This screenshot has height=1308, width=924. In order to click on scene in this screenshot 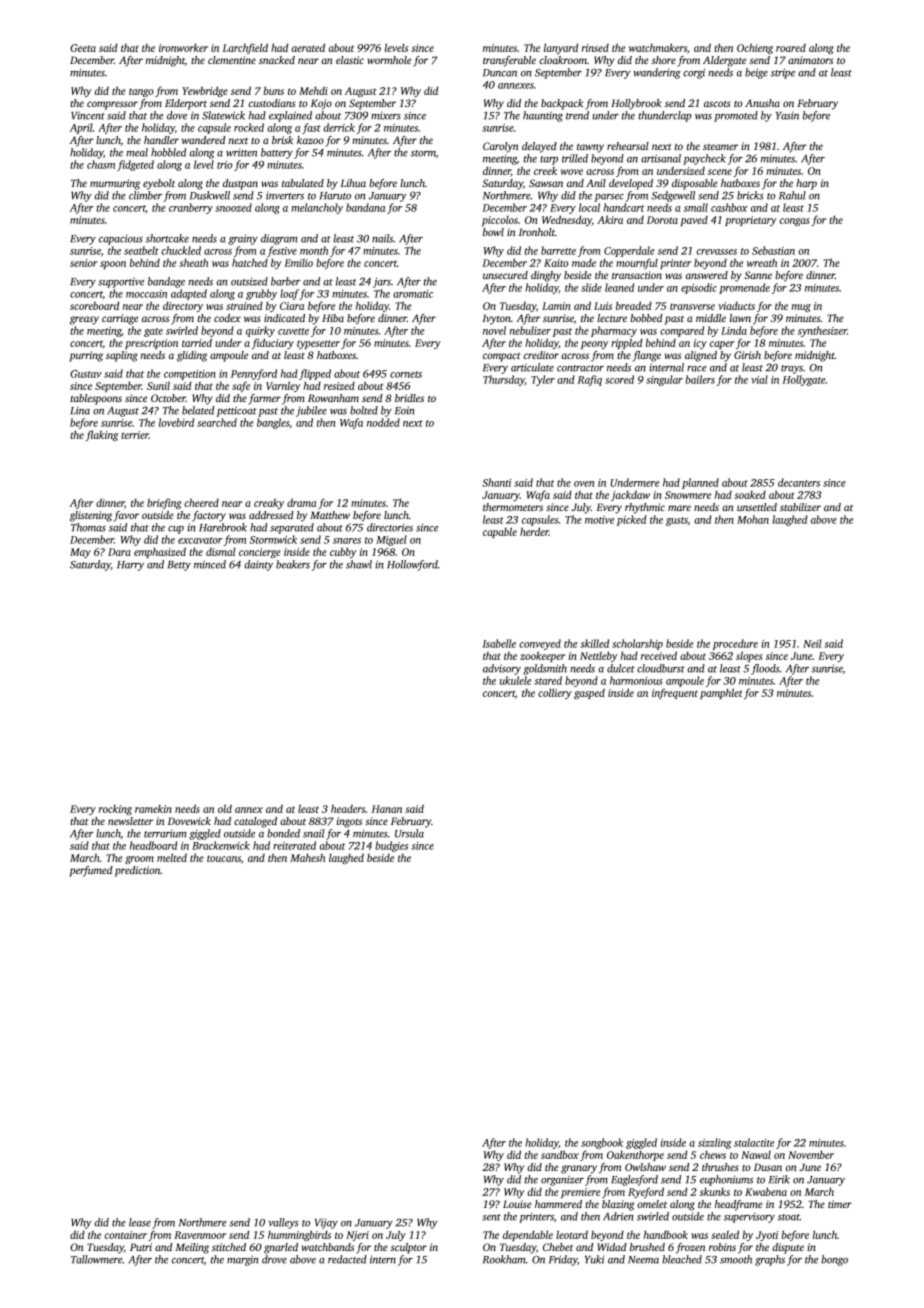, I will do `click(720, 172)`.
